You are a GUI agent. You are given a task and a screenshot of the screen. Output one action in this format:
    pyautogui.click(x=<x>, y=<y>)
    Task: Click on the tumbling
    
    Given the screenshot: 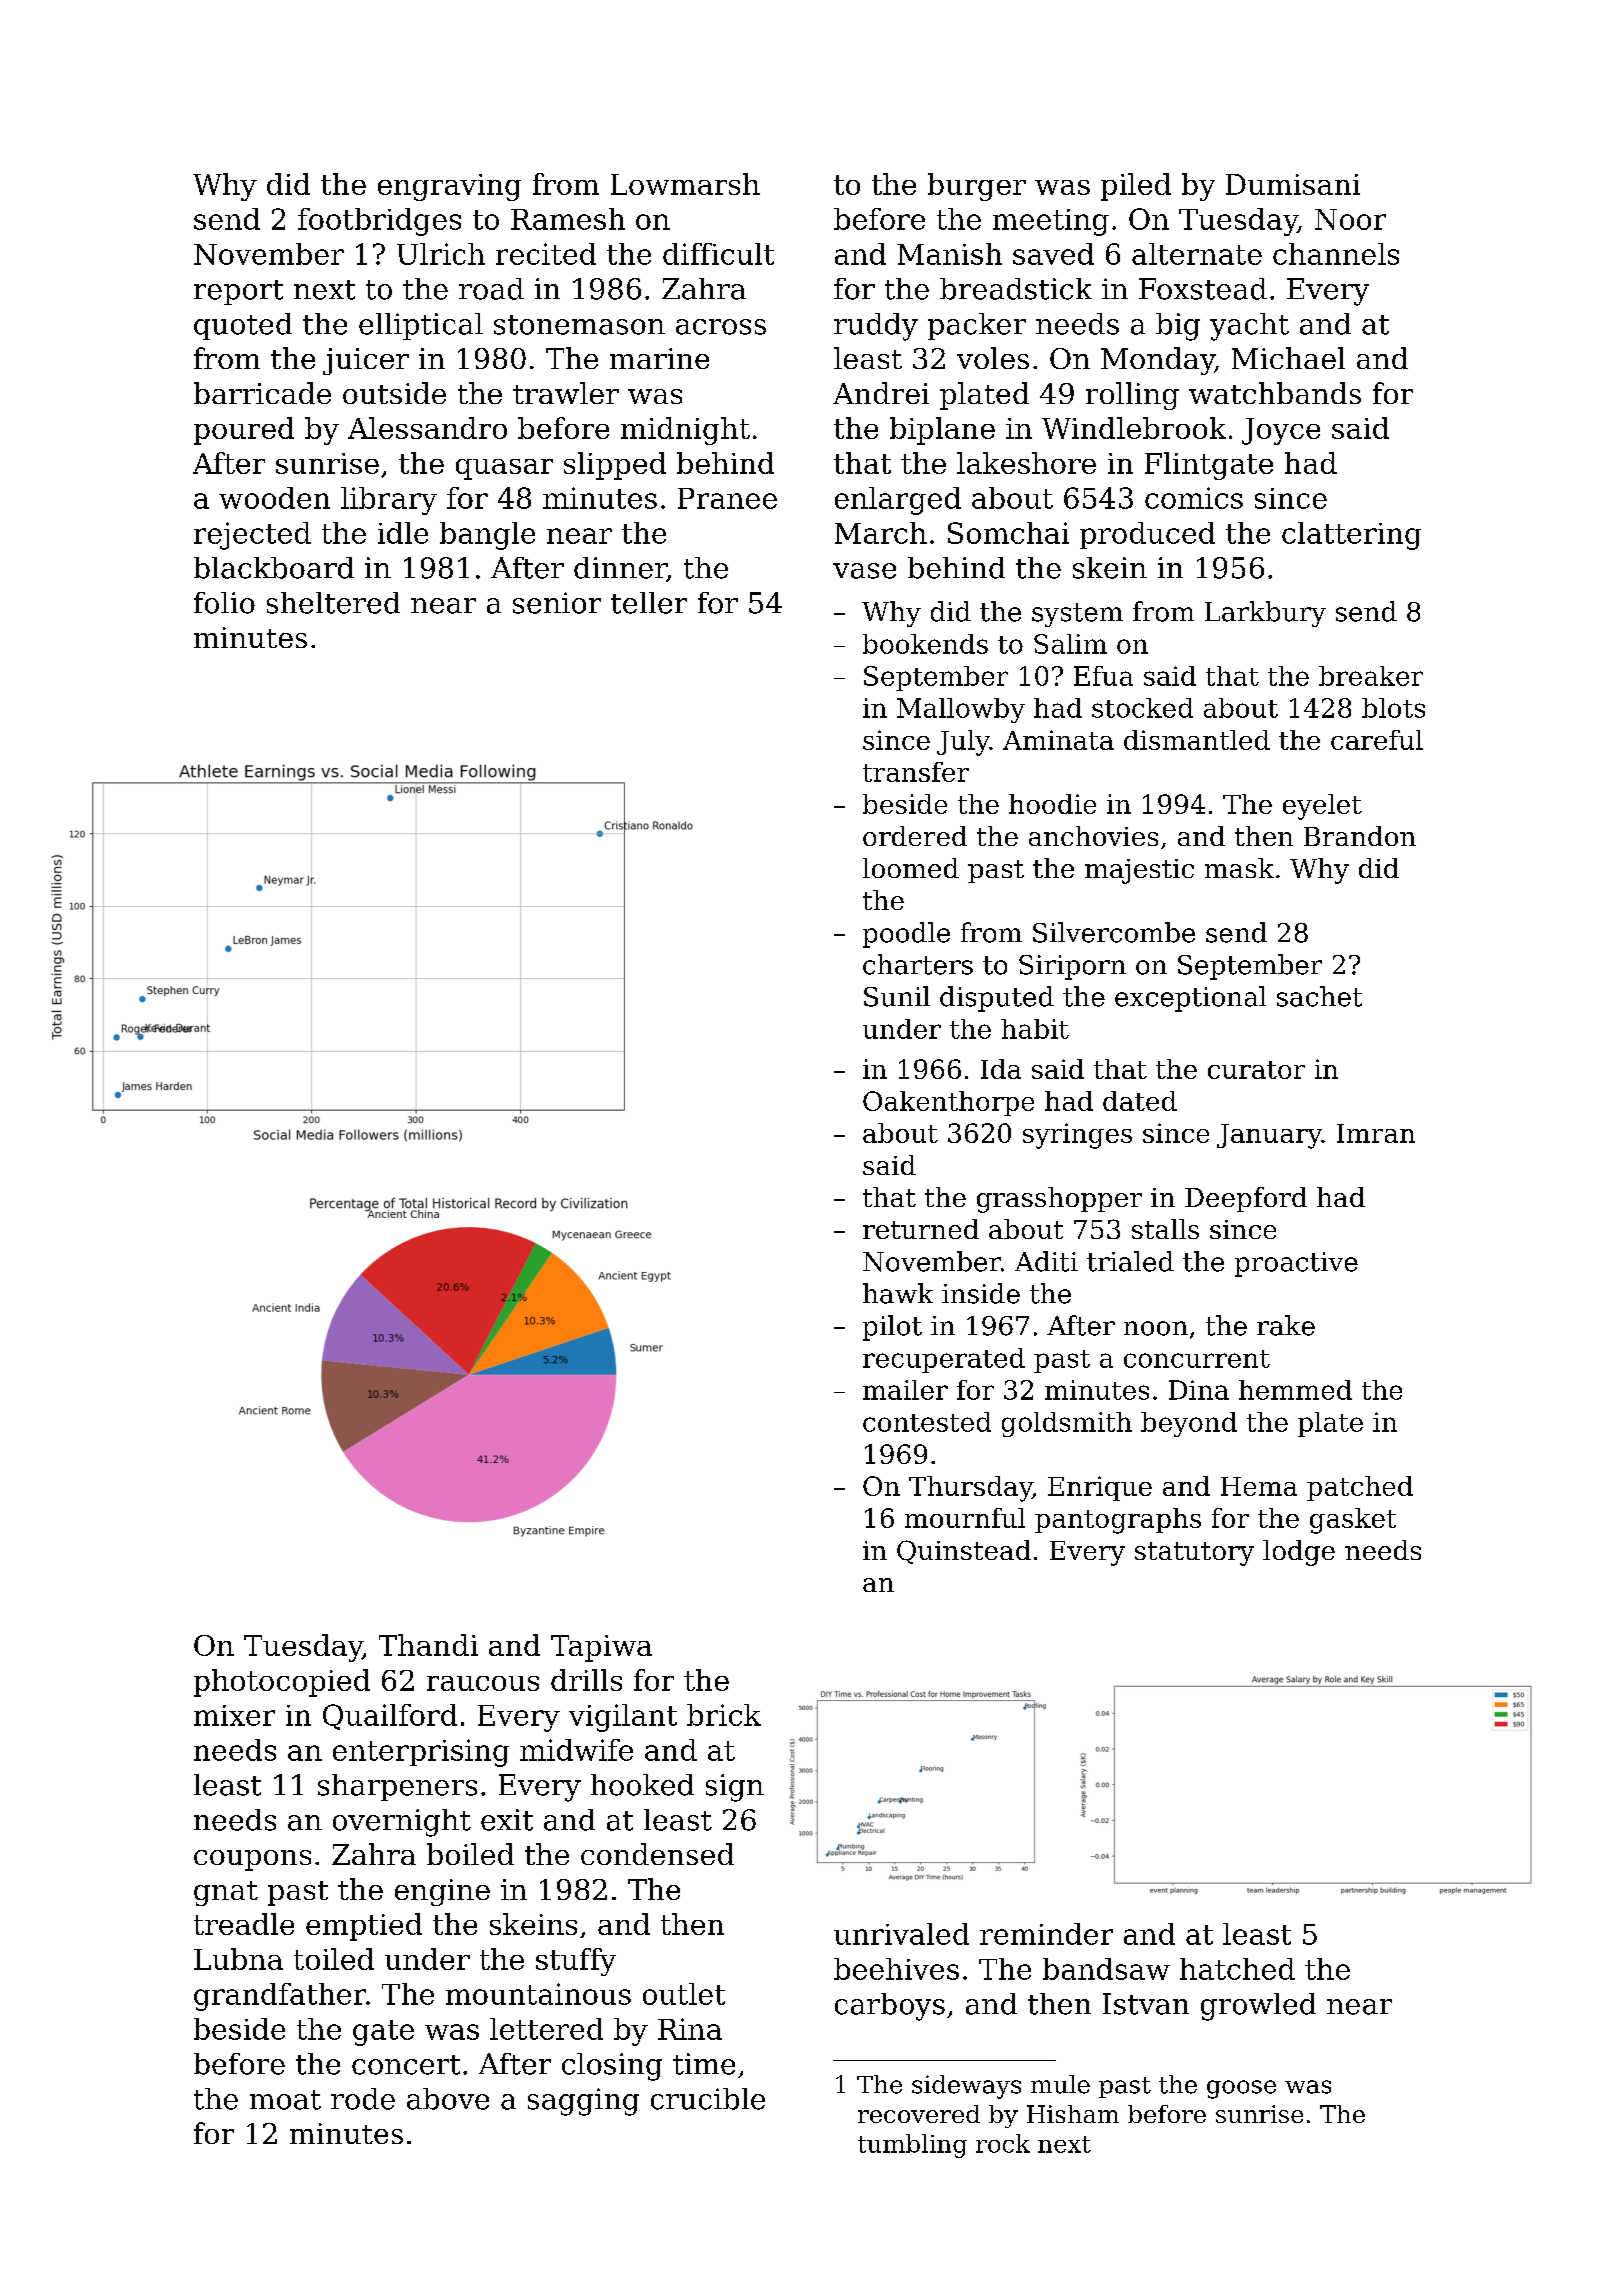 What is the action you would take?
    pyautogui.click(x=912, y=2146)
